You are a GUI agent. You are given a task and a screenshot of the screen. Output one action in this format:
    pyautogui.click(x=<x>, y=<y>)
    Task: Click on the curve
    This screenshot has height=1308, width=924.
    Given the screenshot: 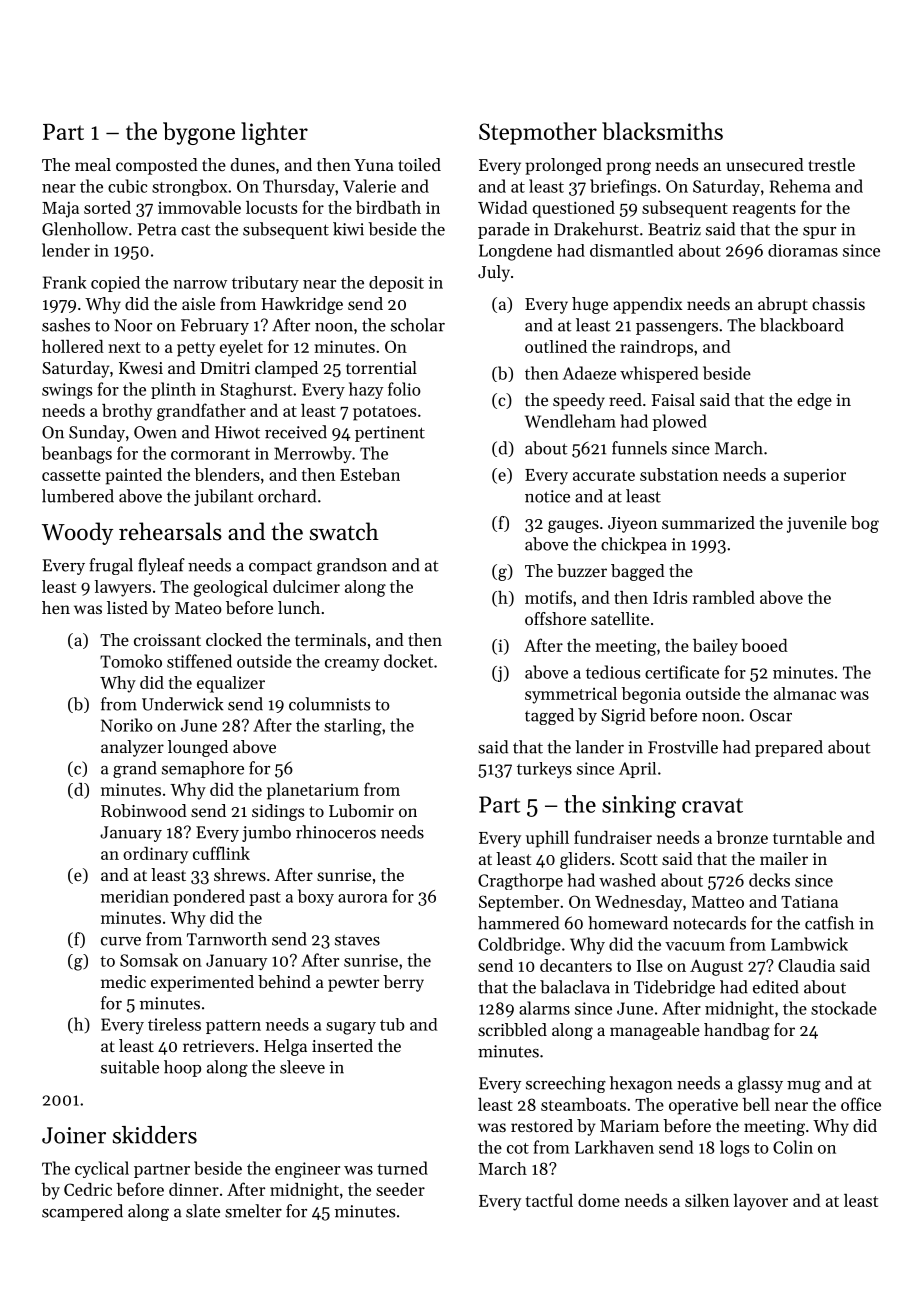 What is the action you would take?
    pyautogui.click(x=121, y=941)
